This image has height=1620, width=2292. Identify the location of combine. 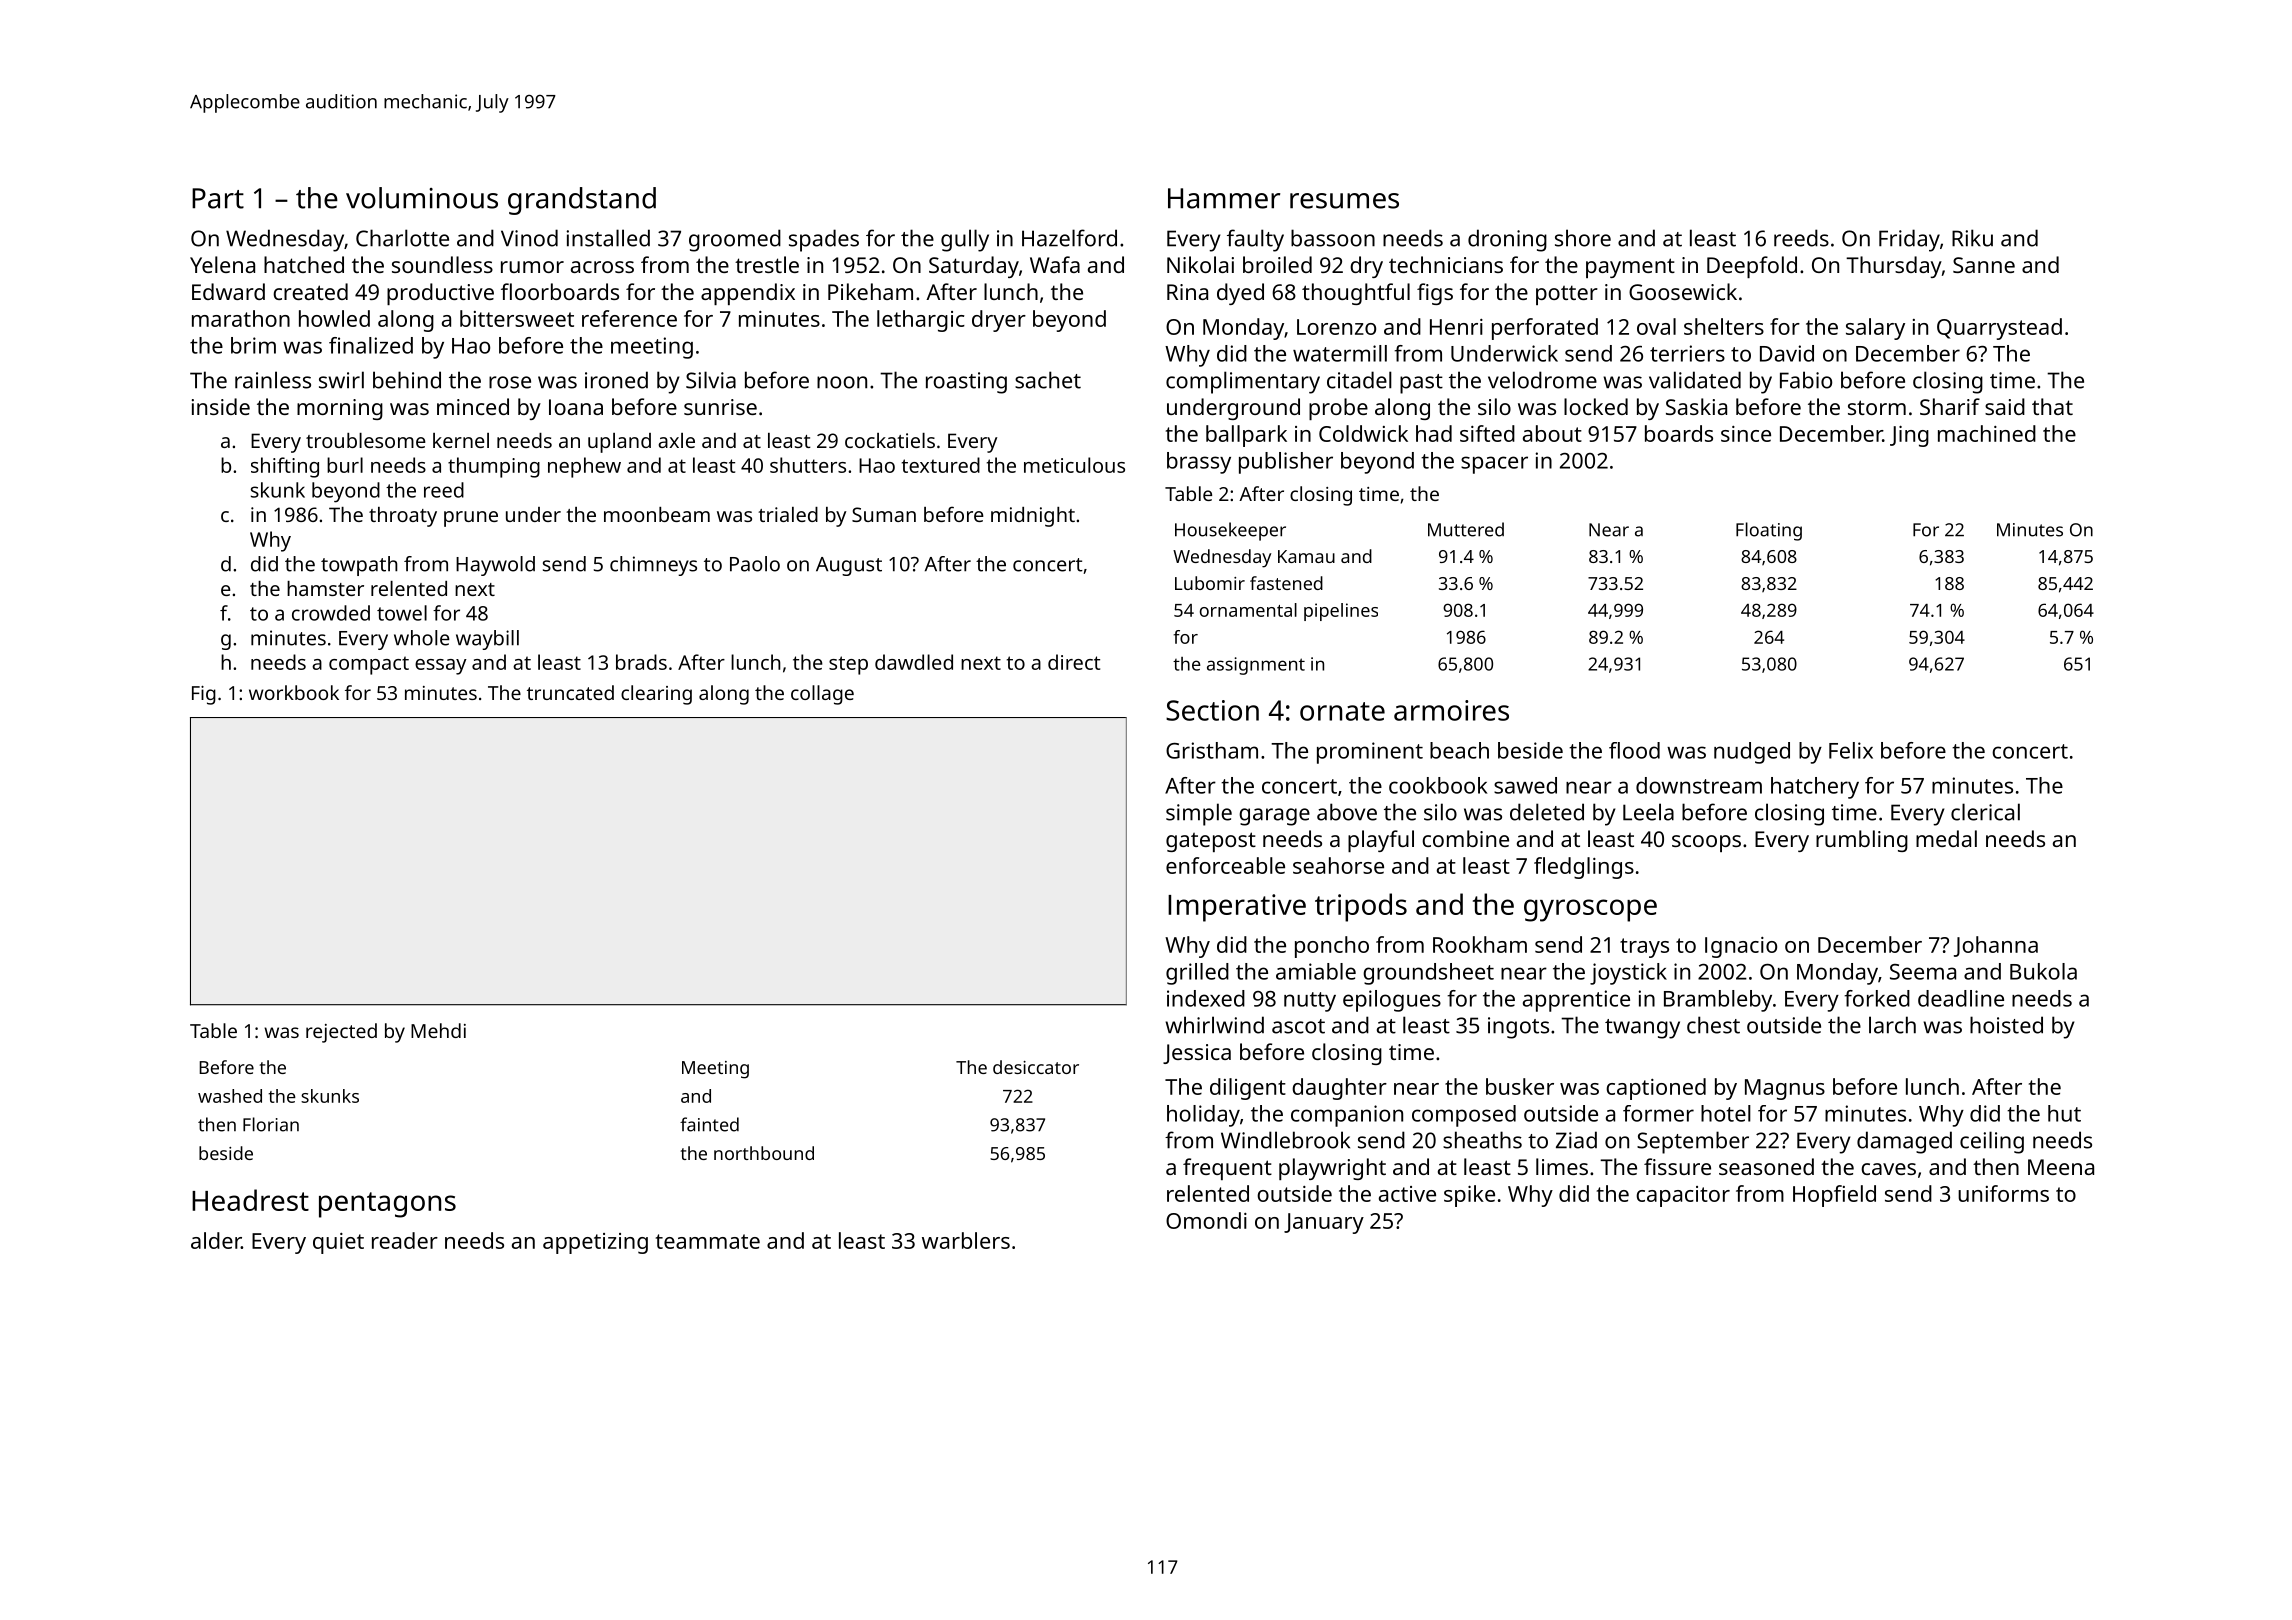
(1465, 838).
